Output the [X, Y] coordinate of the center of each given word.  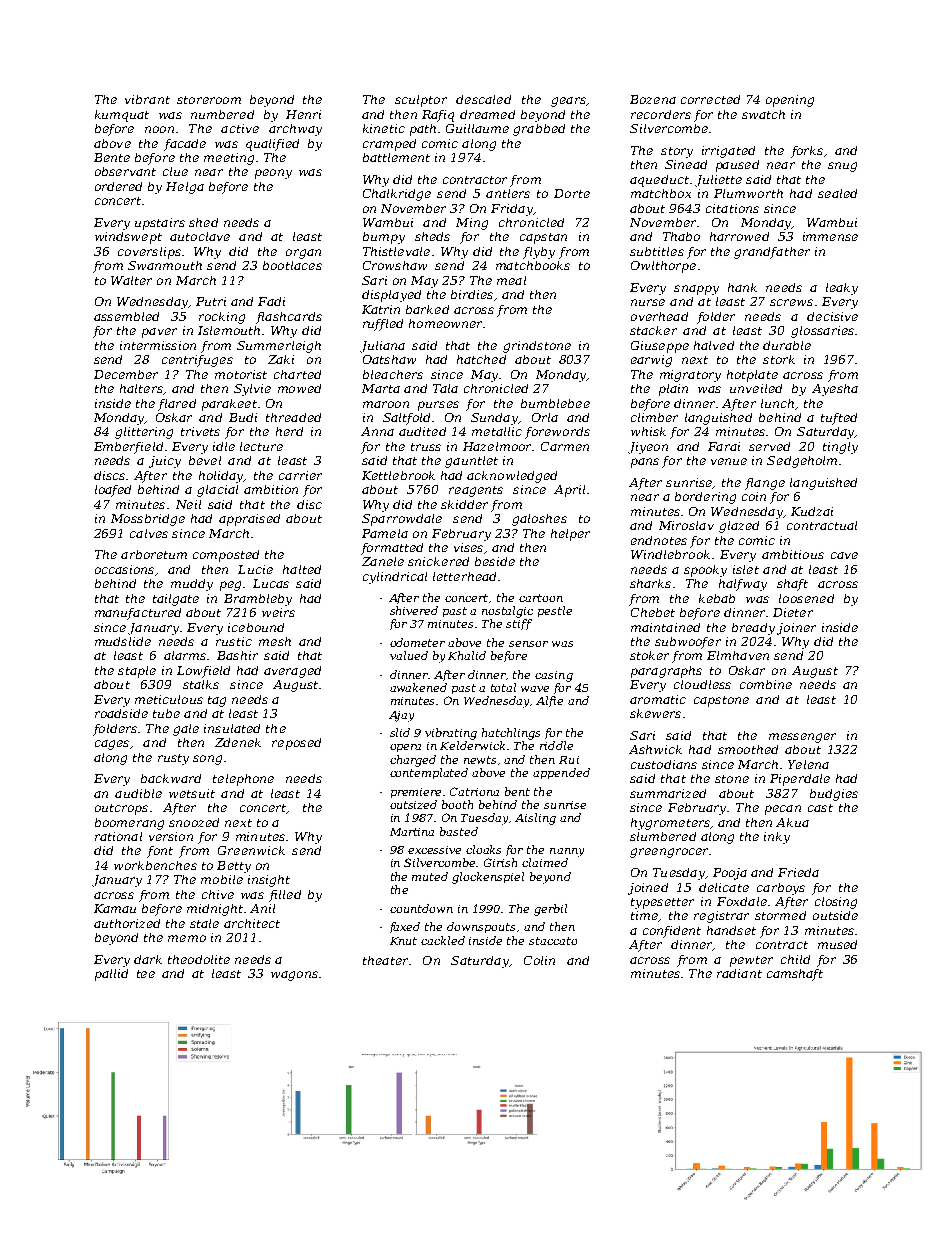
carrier [300, 475]
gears [568, 102]
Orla [545, 417]
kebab [717, 598]
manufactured [138, 614]
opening [790, 101]
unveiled [756, 388]
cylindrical [395, 578]
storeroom [209, 100]
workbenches [155, 865]
